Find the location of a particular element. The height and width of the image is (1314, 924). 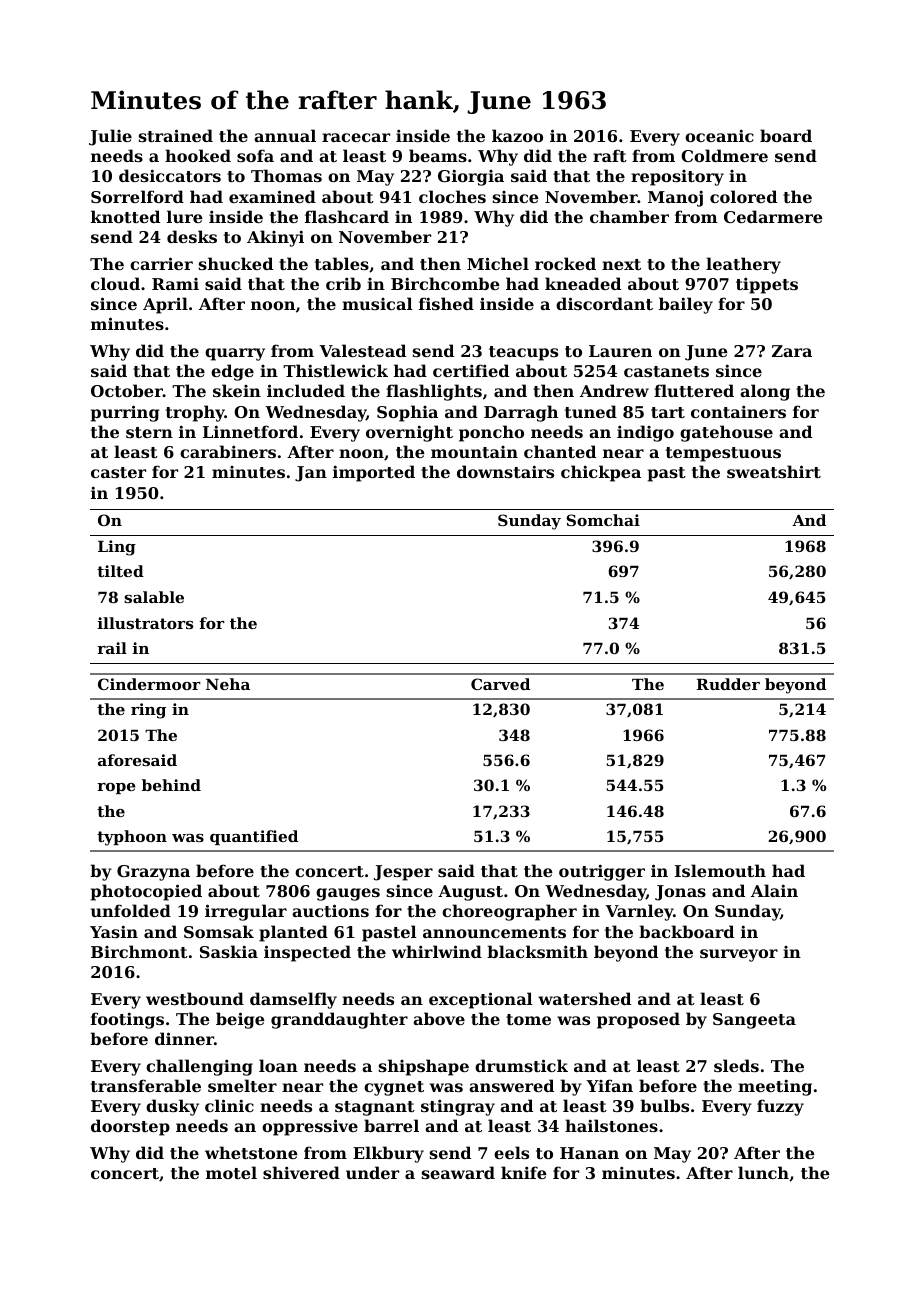

Jesper is located at coordinates (403, 873).
